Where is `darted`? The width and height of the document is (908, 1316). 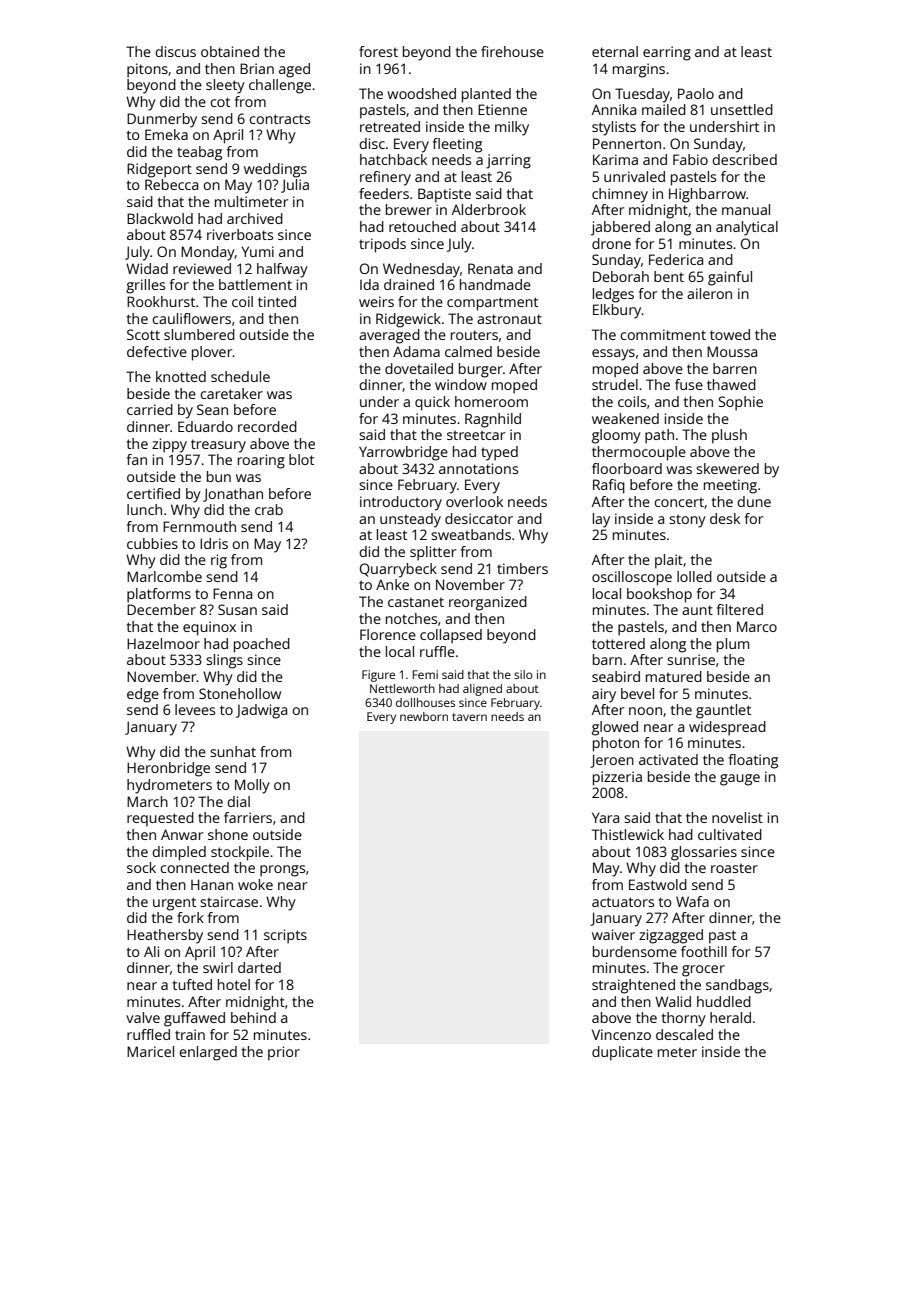
darted is located at coordinates (259, 967).
